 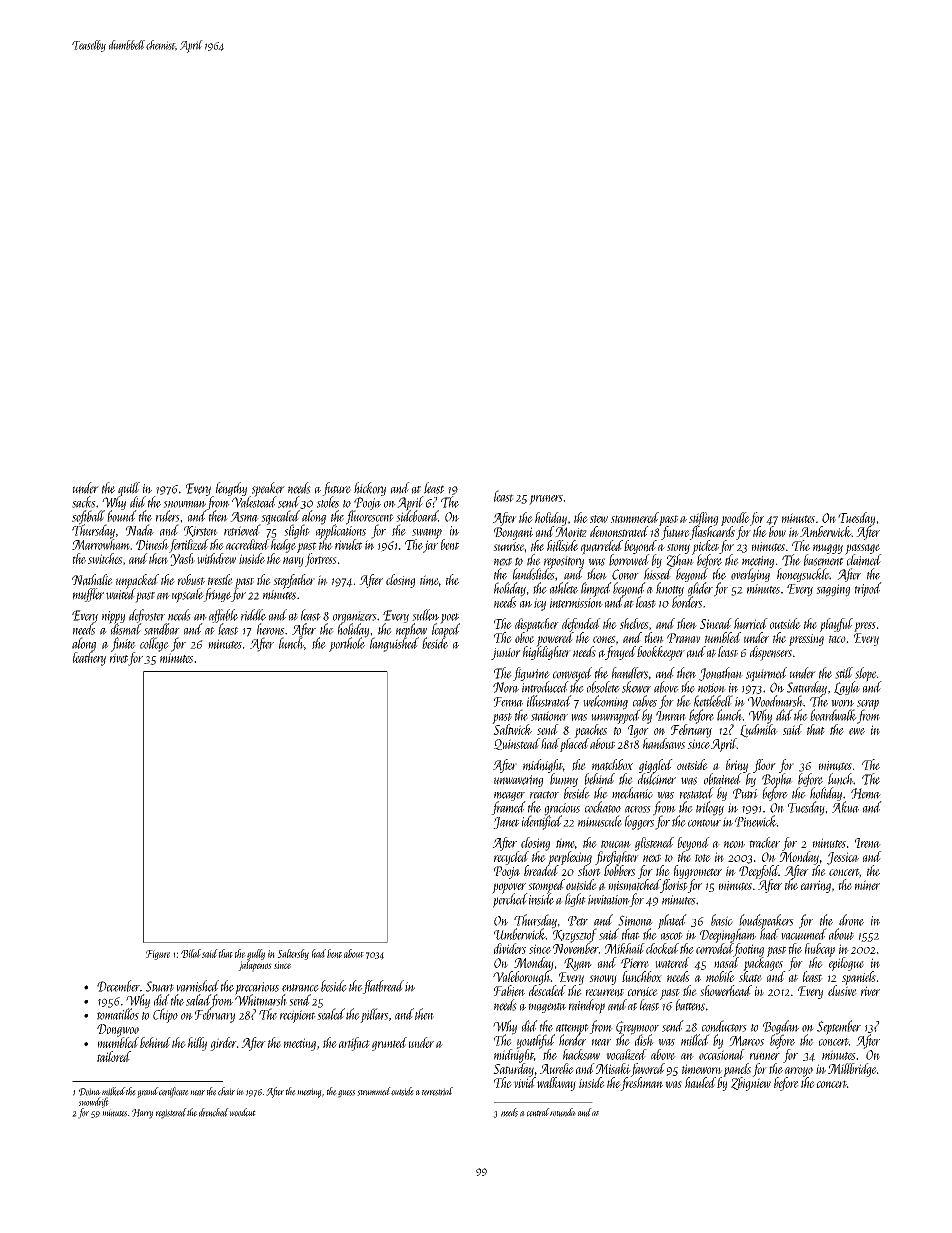 I want to click on rivet, so click(x=119, y=658).
